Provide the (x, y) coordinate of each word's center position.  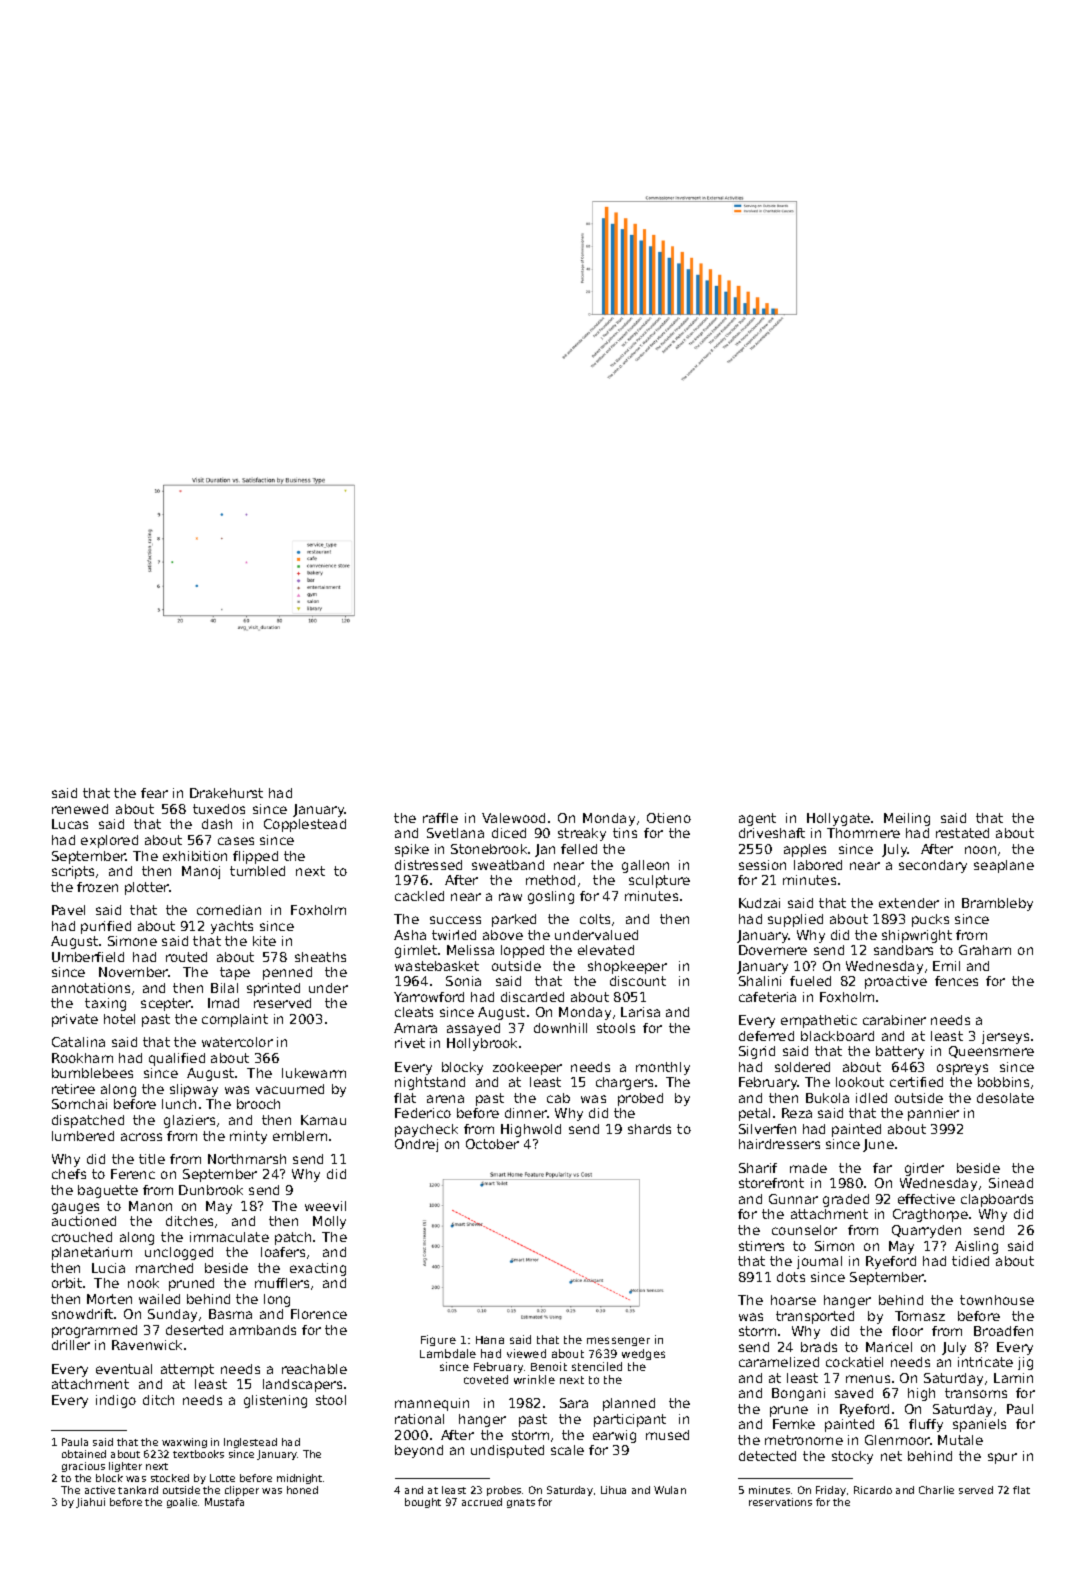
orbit (67, 1283)
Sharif (758, 1168)
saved (854, 1393)
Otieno (669, 818)
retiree (73, 1089)
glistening (275, 1401)
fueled (810, 981)
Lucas (70, 824)
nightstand (430, 1083)
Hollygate (838, 819)
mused (667, 1435)
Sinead (1011, 1183)
